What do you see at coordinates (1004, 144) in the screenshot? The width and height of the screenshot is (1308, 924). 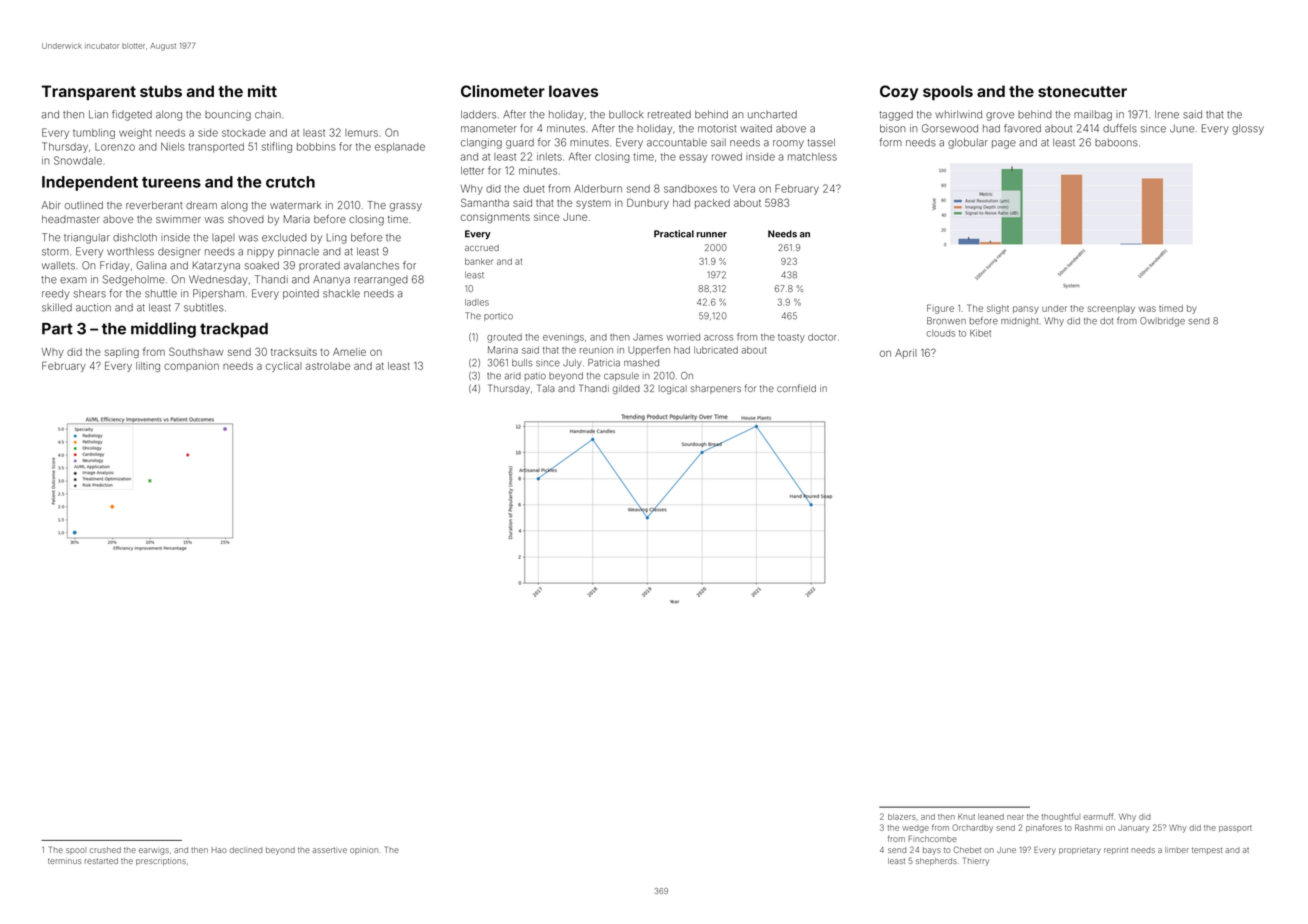 I see `page` at bounding box center [1004, 144].
